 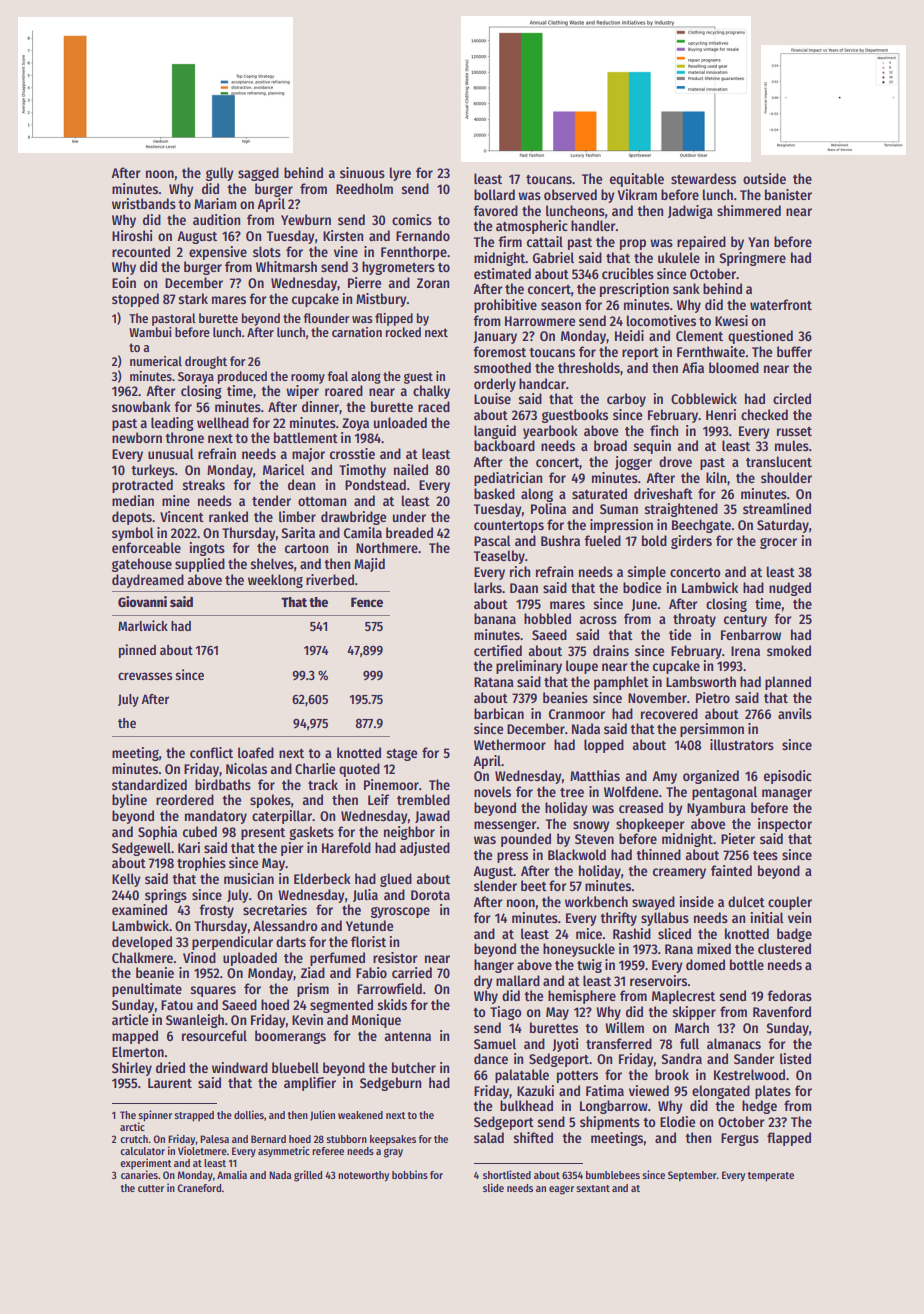 What do you see at coordinates (764, 178) in the page?
I see `outside` at bounding box center [764, 178].
